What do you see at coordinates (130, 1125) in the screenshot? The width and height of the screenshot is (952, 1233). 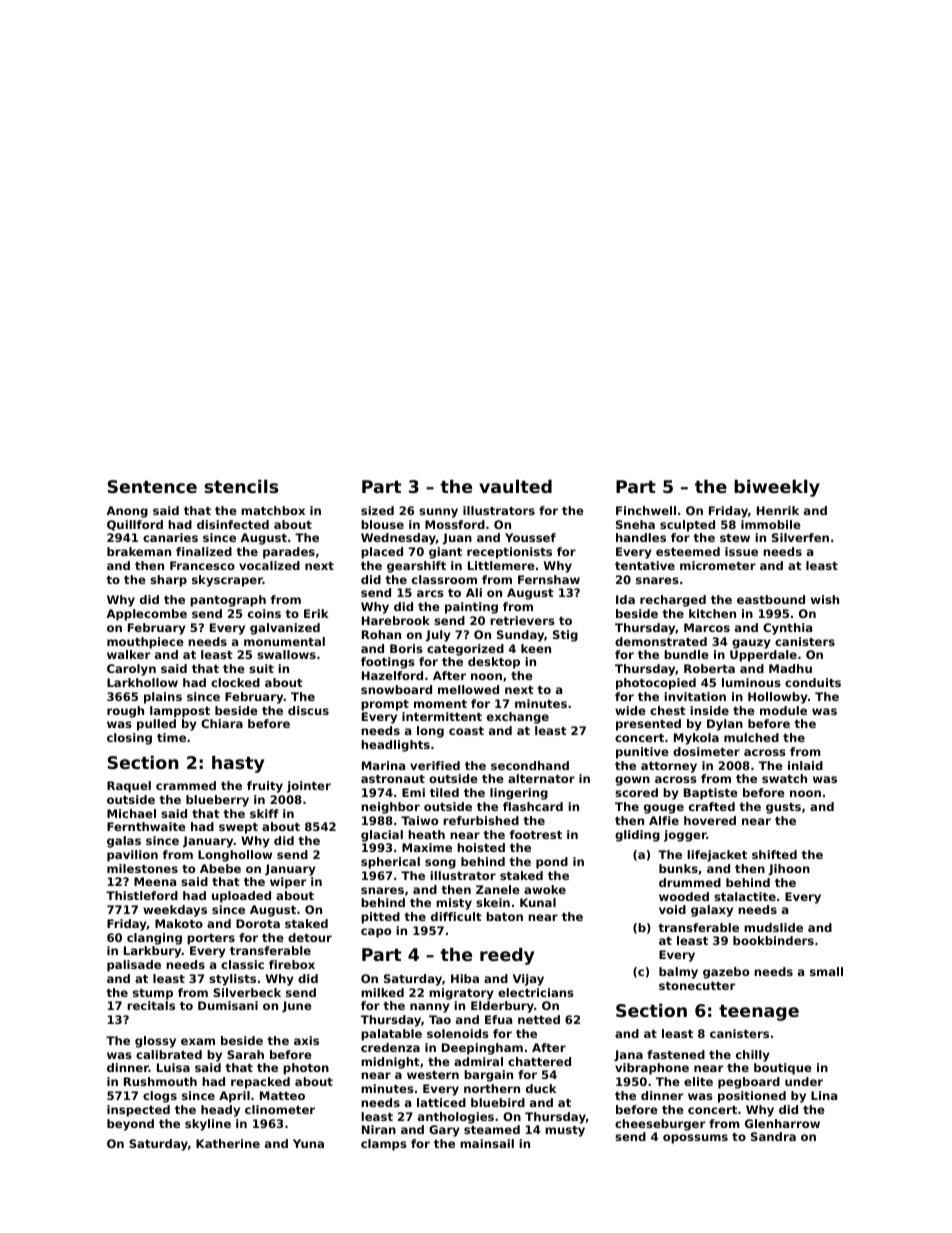 I see `beyond` at bounding box center [130, 1125].
